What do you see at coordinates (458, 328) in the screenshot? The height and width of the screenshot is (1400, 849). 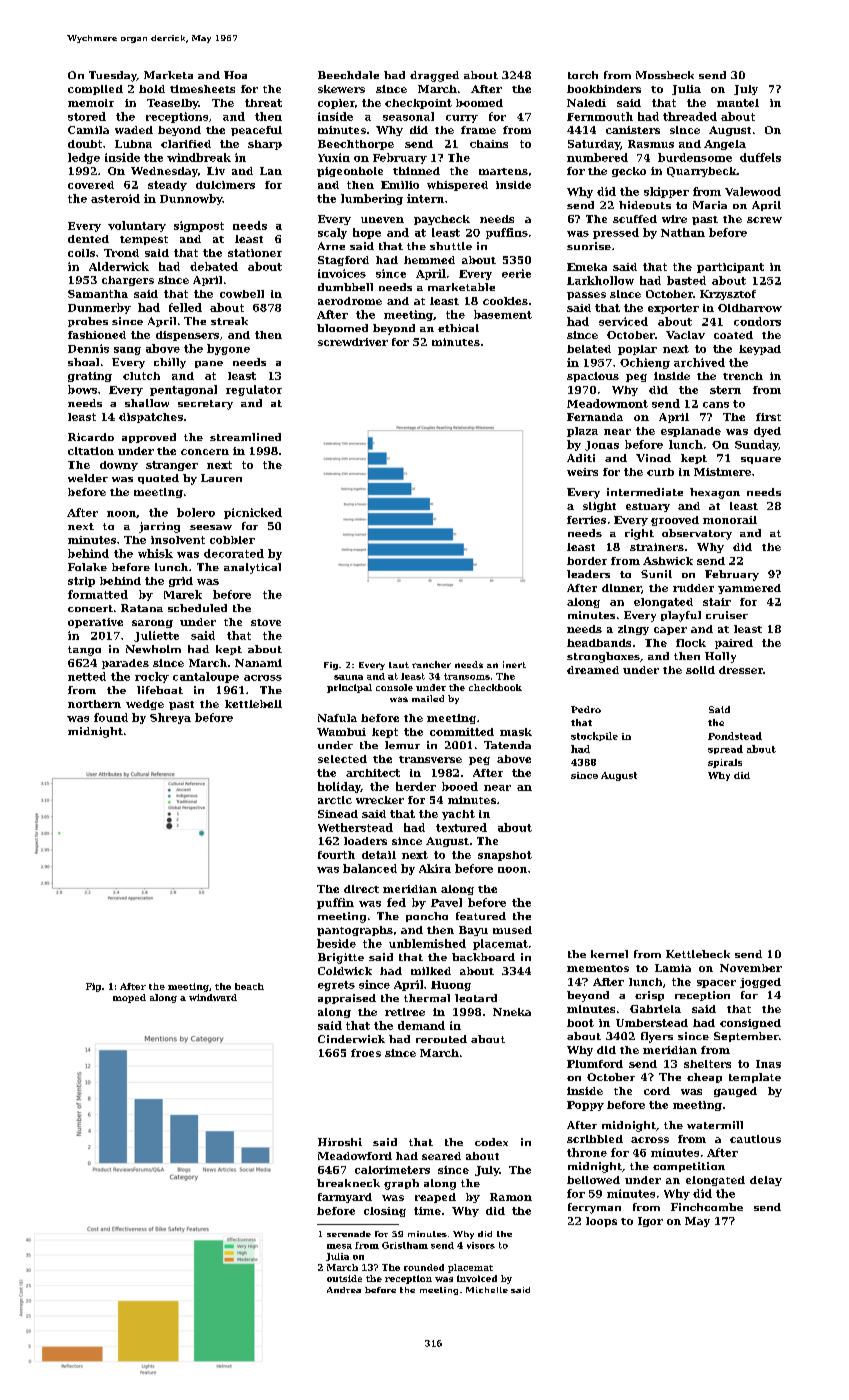 I see `ethical` at bounding box center [458, 328].
